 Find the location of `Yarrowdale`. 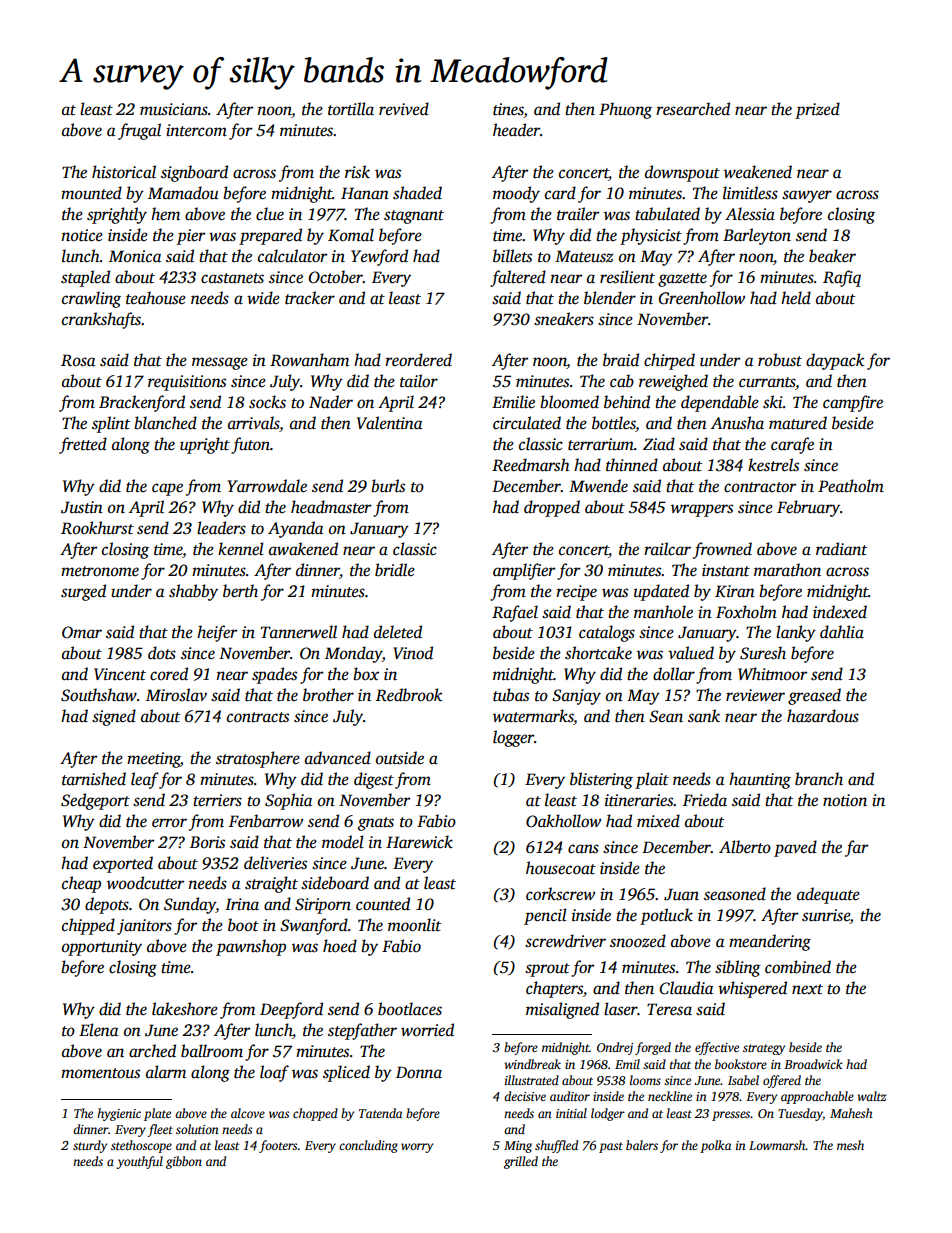

Yarrowdale is located at coordinates (267, 486).
